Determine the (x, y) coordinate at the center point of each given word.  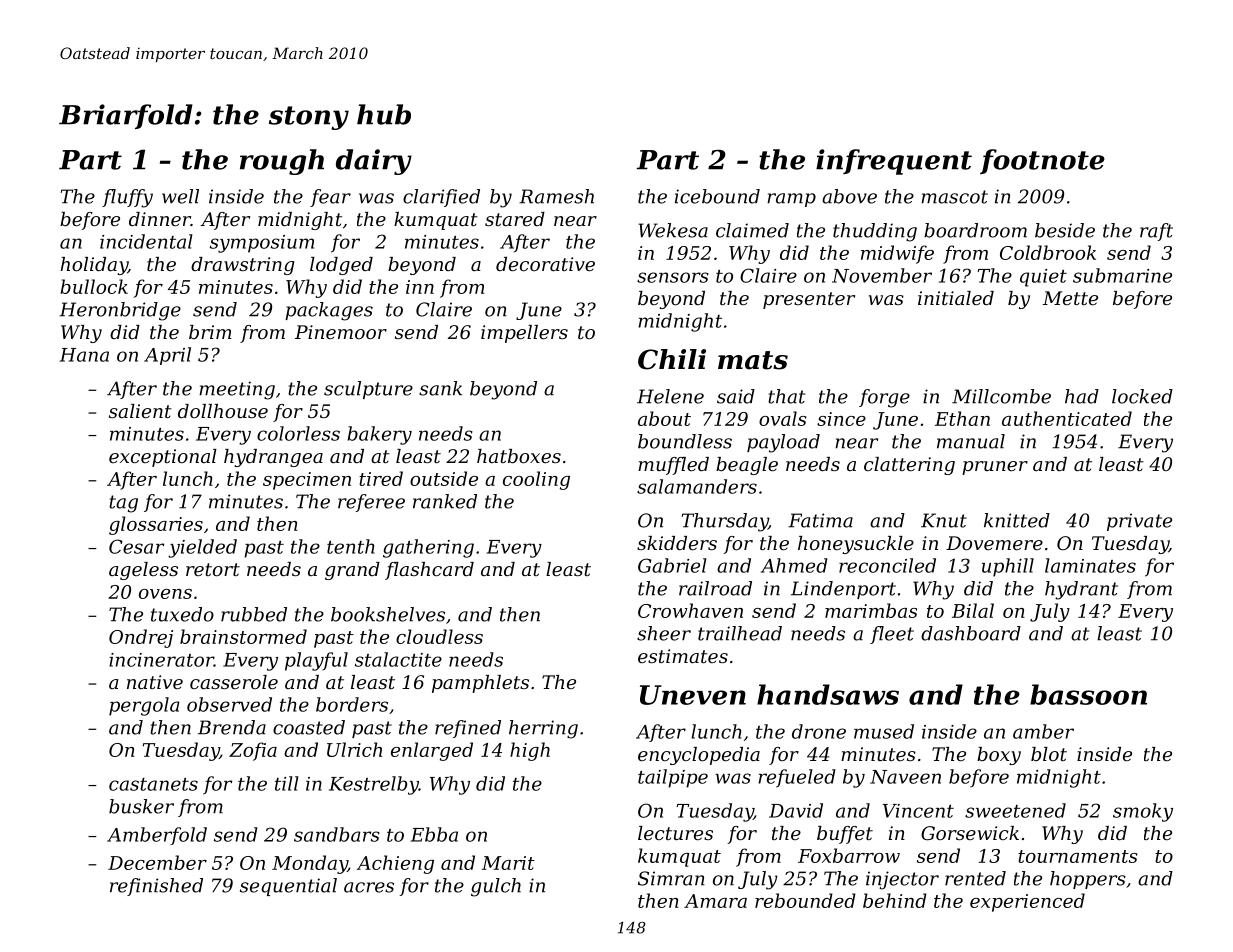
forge (884, 398)
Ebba (434, 834)
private (1139, 522)
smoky (1143, 812)
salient (140, 411)
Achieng (395, 864)
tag (123, 504)
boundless (685, 441)
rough (282, 162)
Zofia (253, 751)
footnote (1042, 161)
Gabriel (672, 565)
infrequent (894, 162)
